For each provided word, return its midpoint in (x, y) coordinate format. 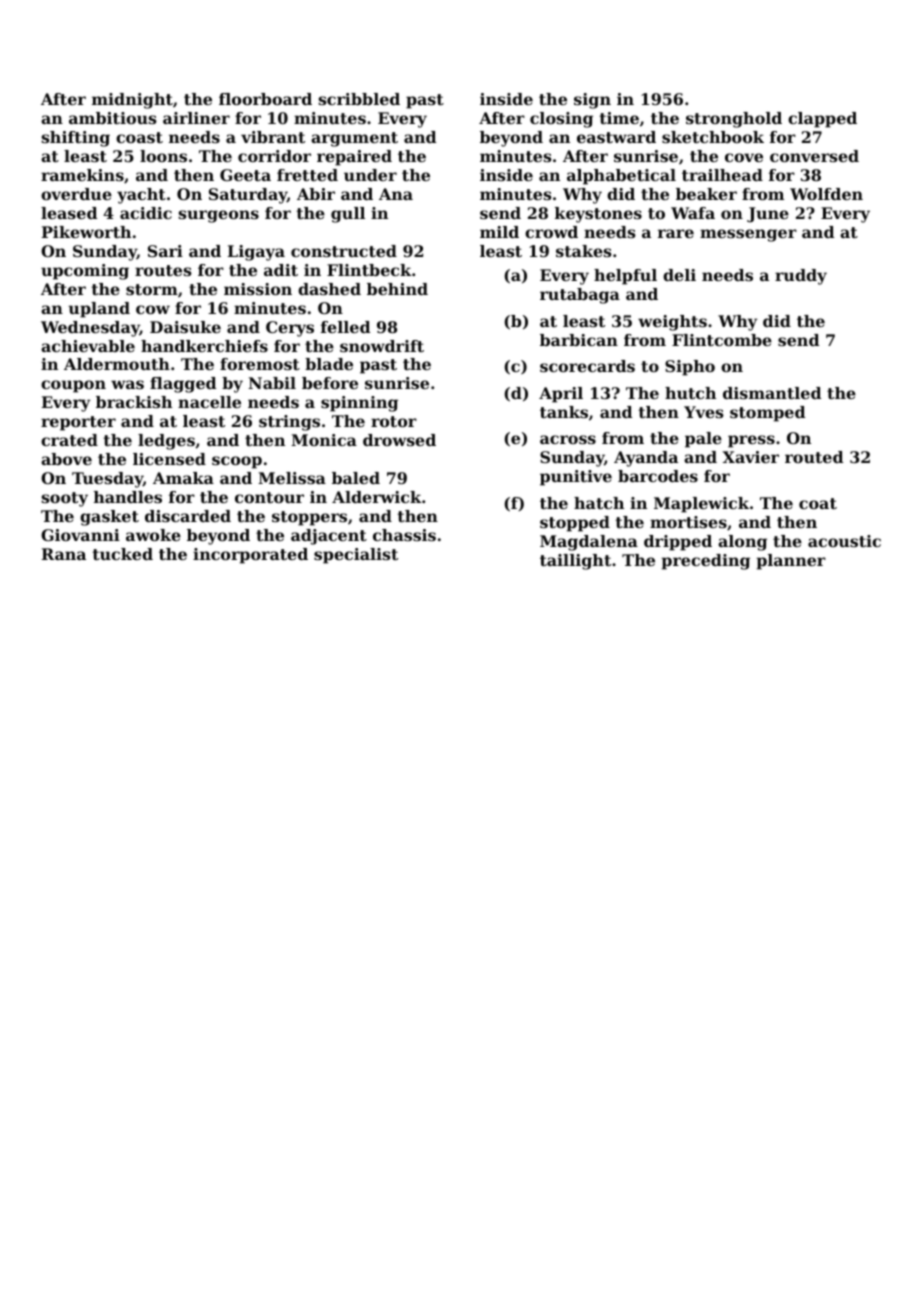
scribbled (359, 99)
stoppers (309, 518)
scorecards (587, 366)
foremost (260, 364)
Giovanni (80, 535)
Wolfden (826, 194)
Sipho (690, 368)
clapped (822, 120)
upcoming (85, 272)
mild (499, 232)
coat (818, 503)
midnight (132, 101)
